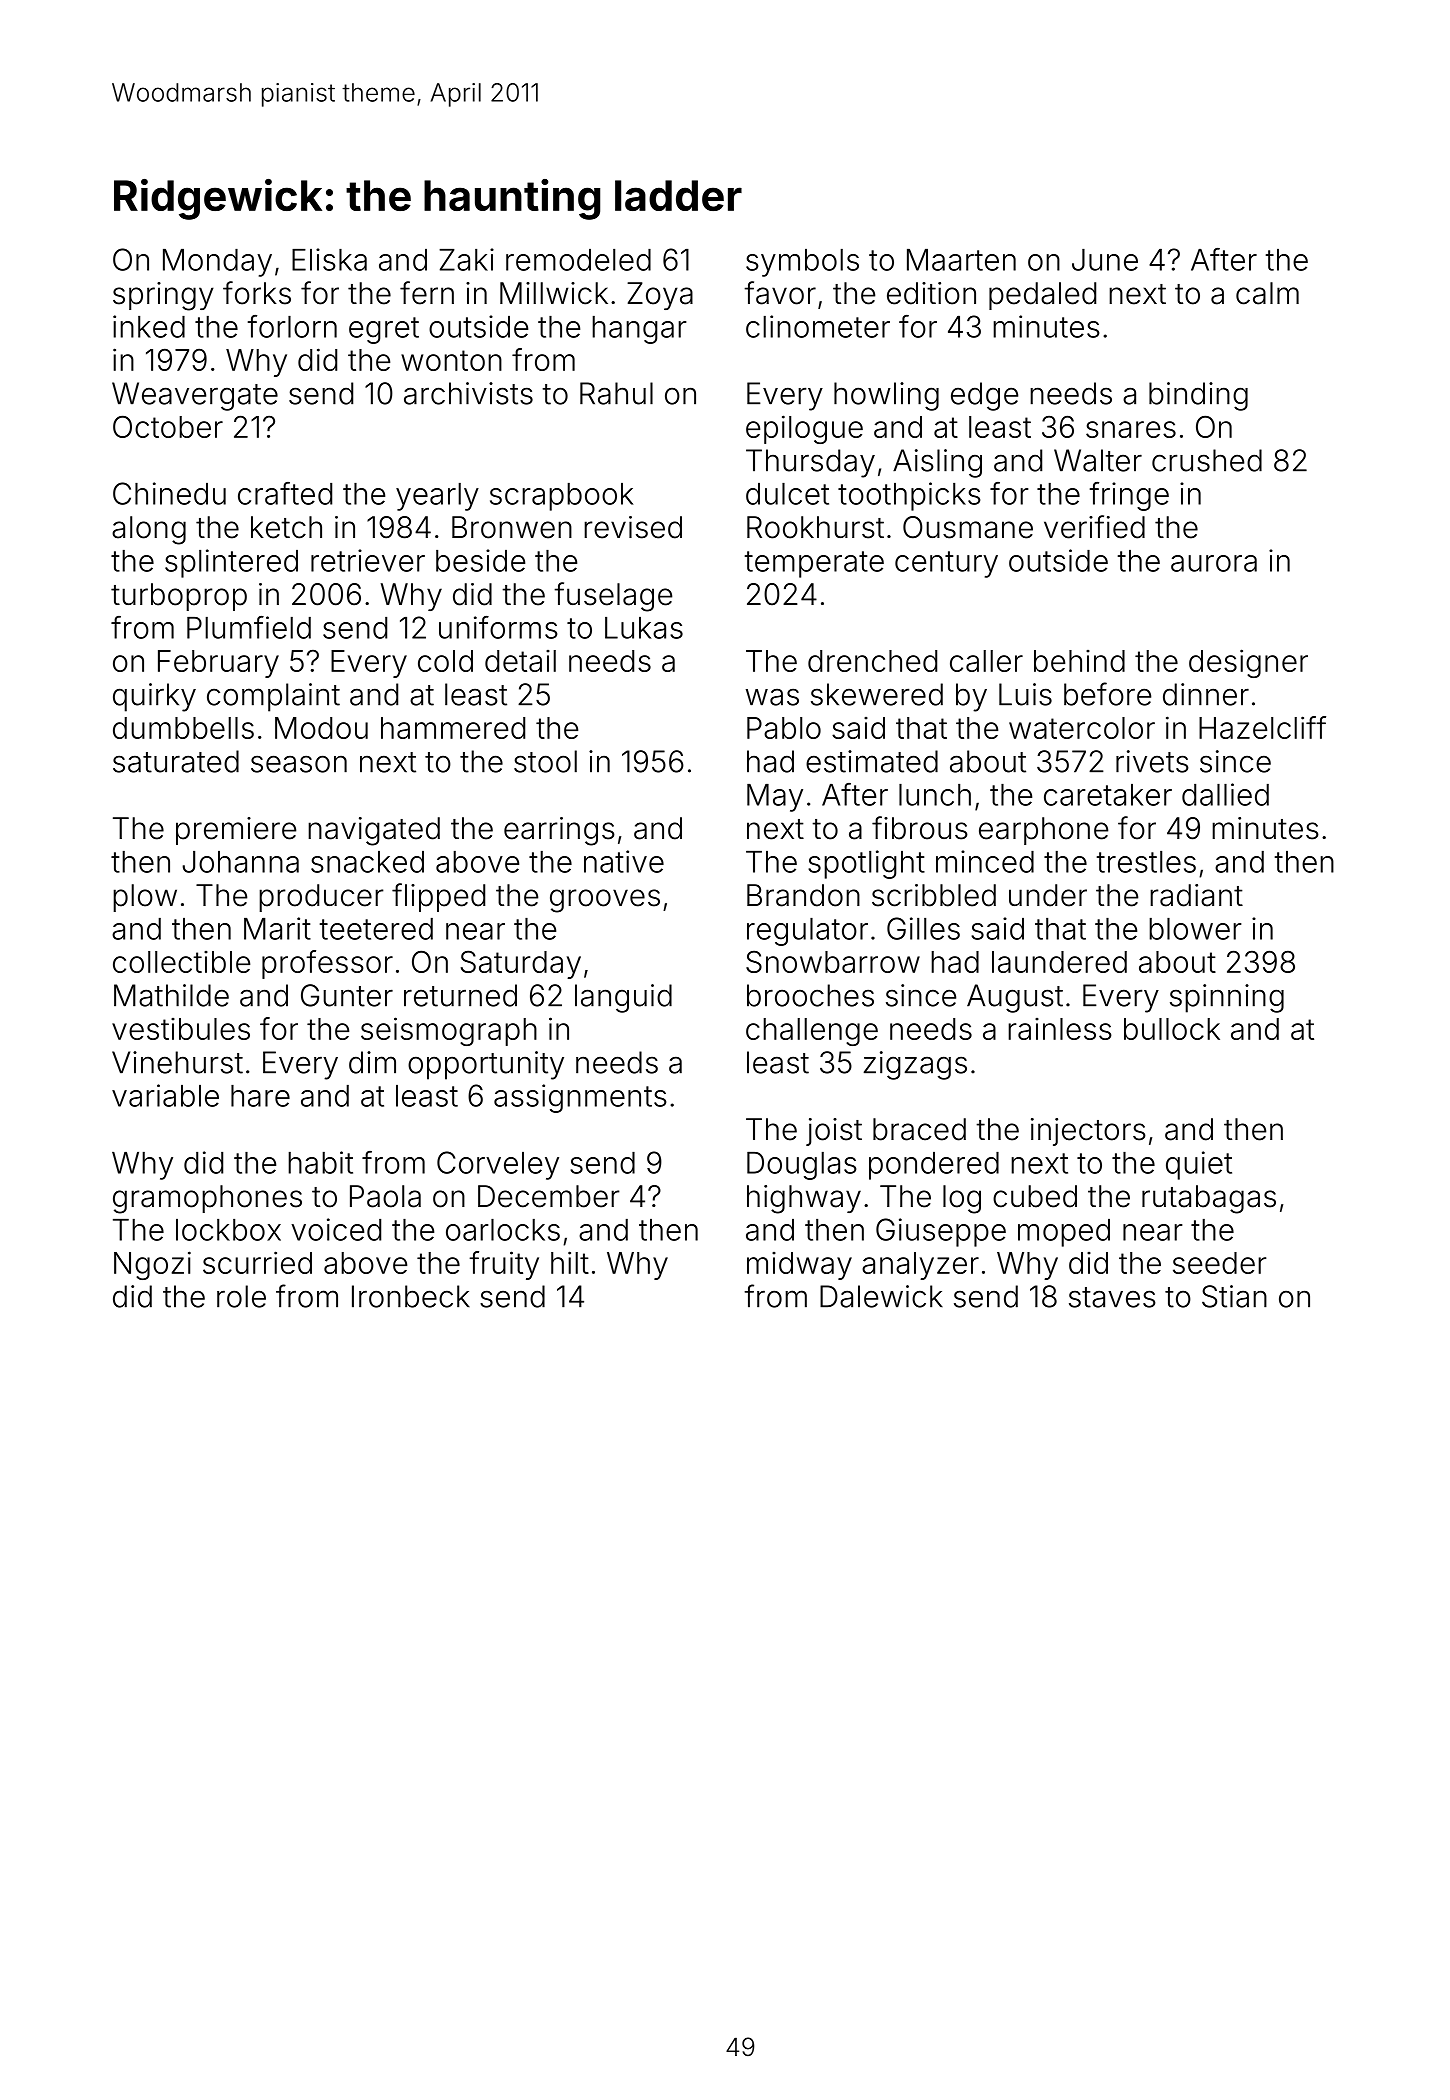 This screenshot has width=1450, height=2100. I want to click on flipped, so click(438, 897).
